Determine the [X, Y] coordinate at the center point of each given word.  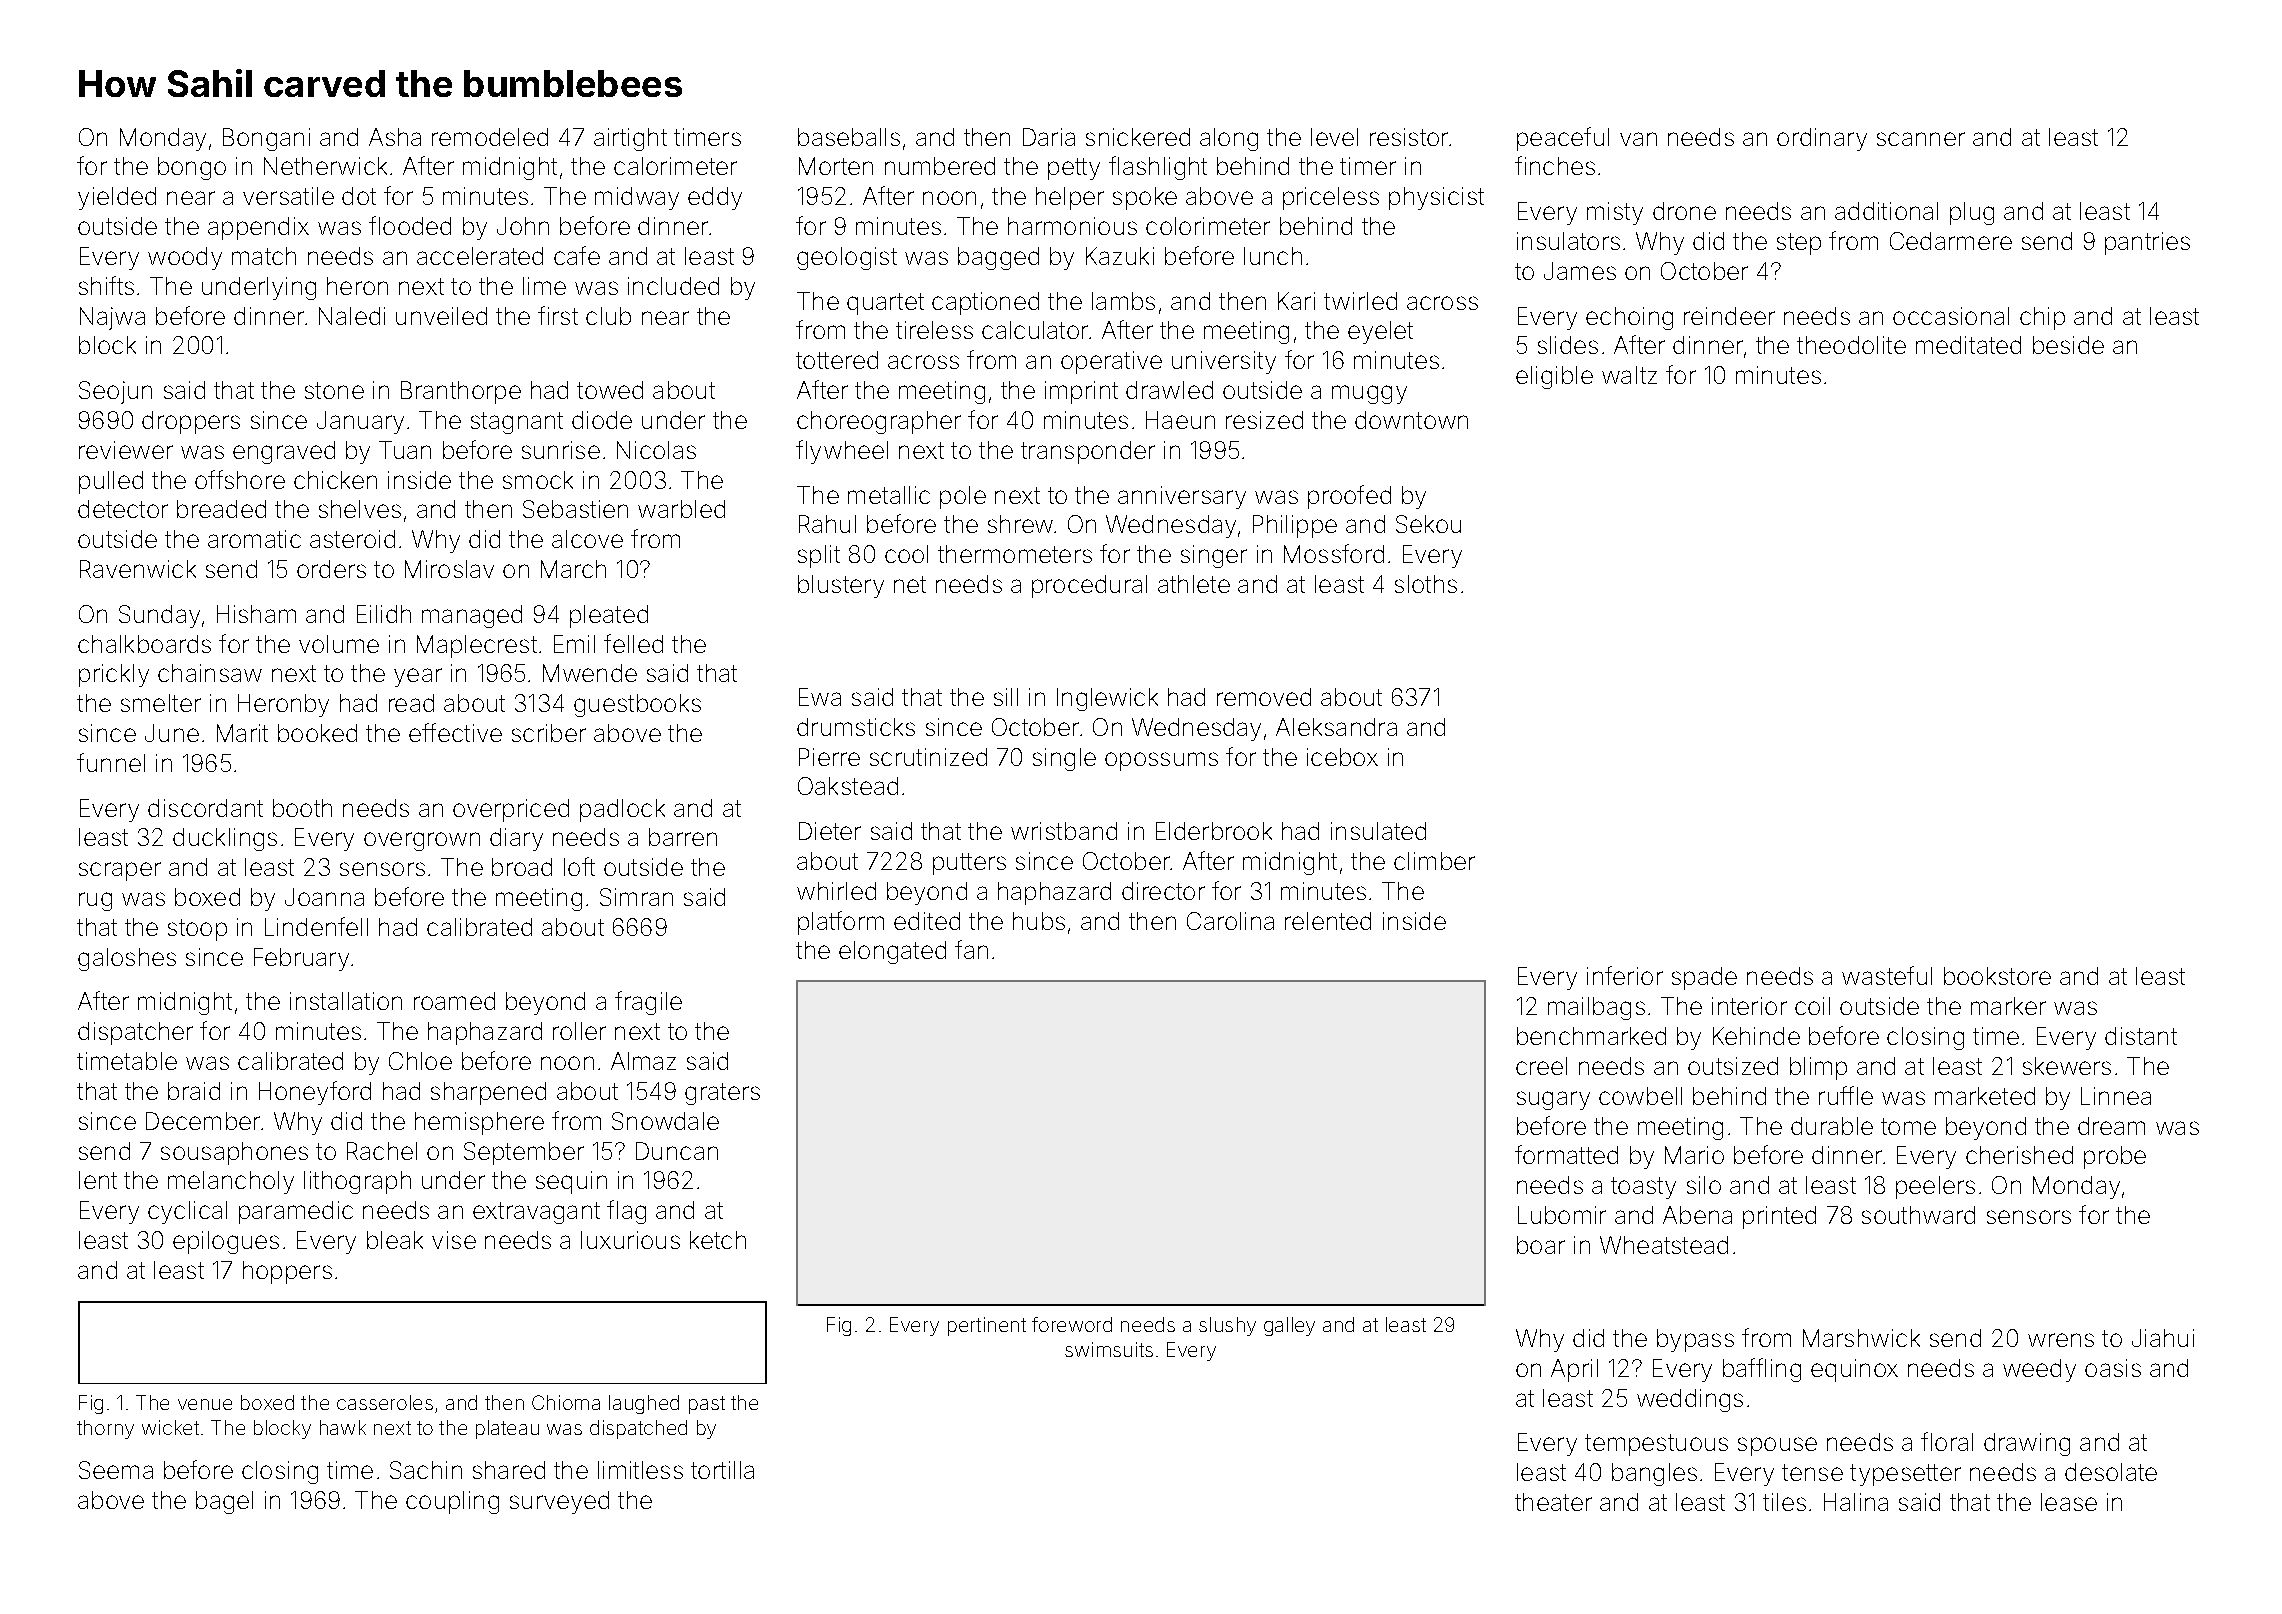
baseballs [849, 137]
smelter [161, 703]
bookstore [1997, 976]
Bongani [266, 139]
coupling [452, 1502]
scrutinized [928, 757]
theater [1553, 1502]
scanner [1921, 139]
